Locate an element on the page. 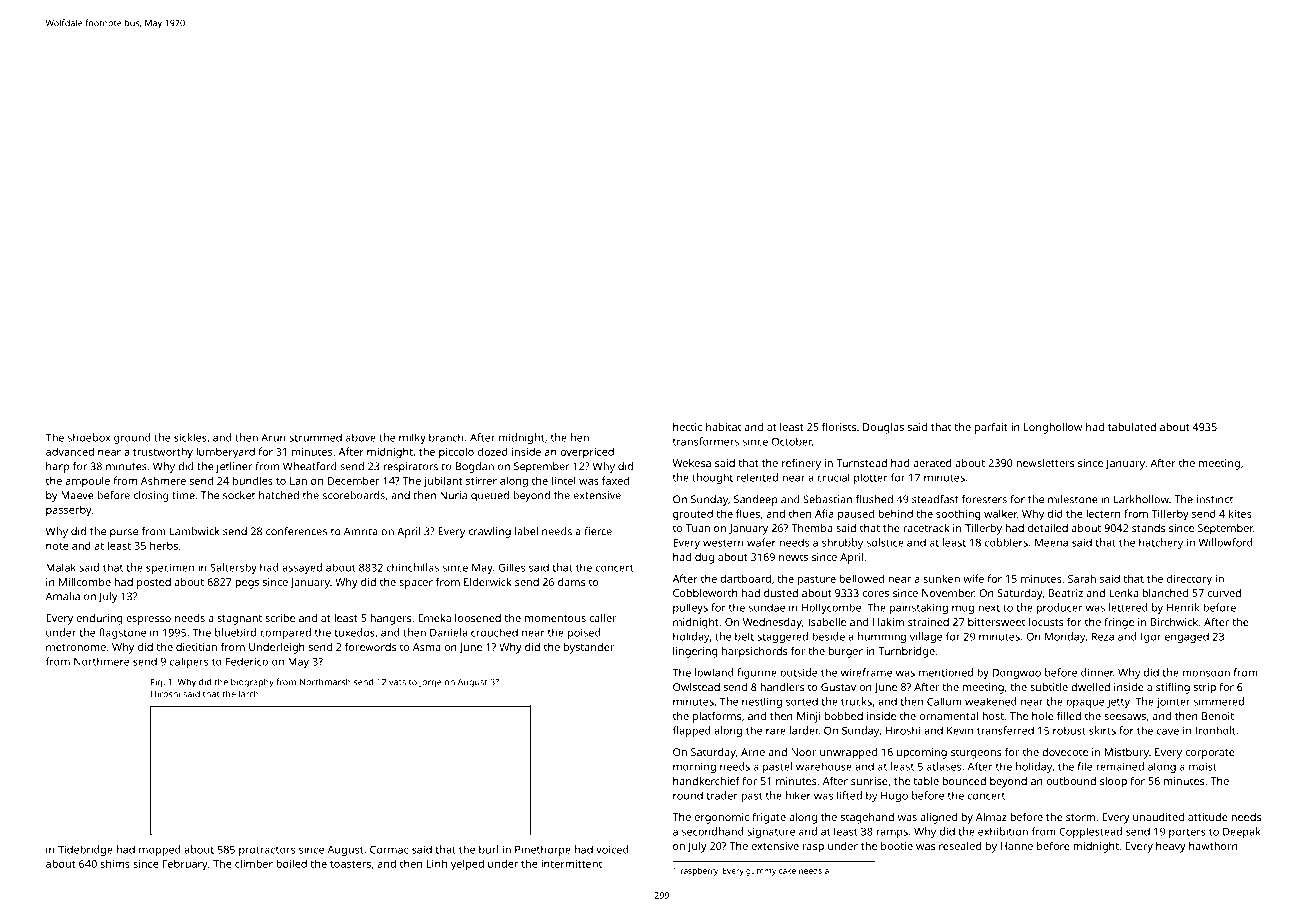 The height and width of the page is (924, 1308). morning is located at coordinates (694, 767).
